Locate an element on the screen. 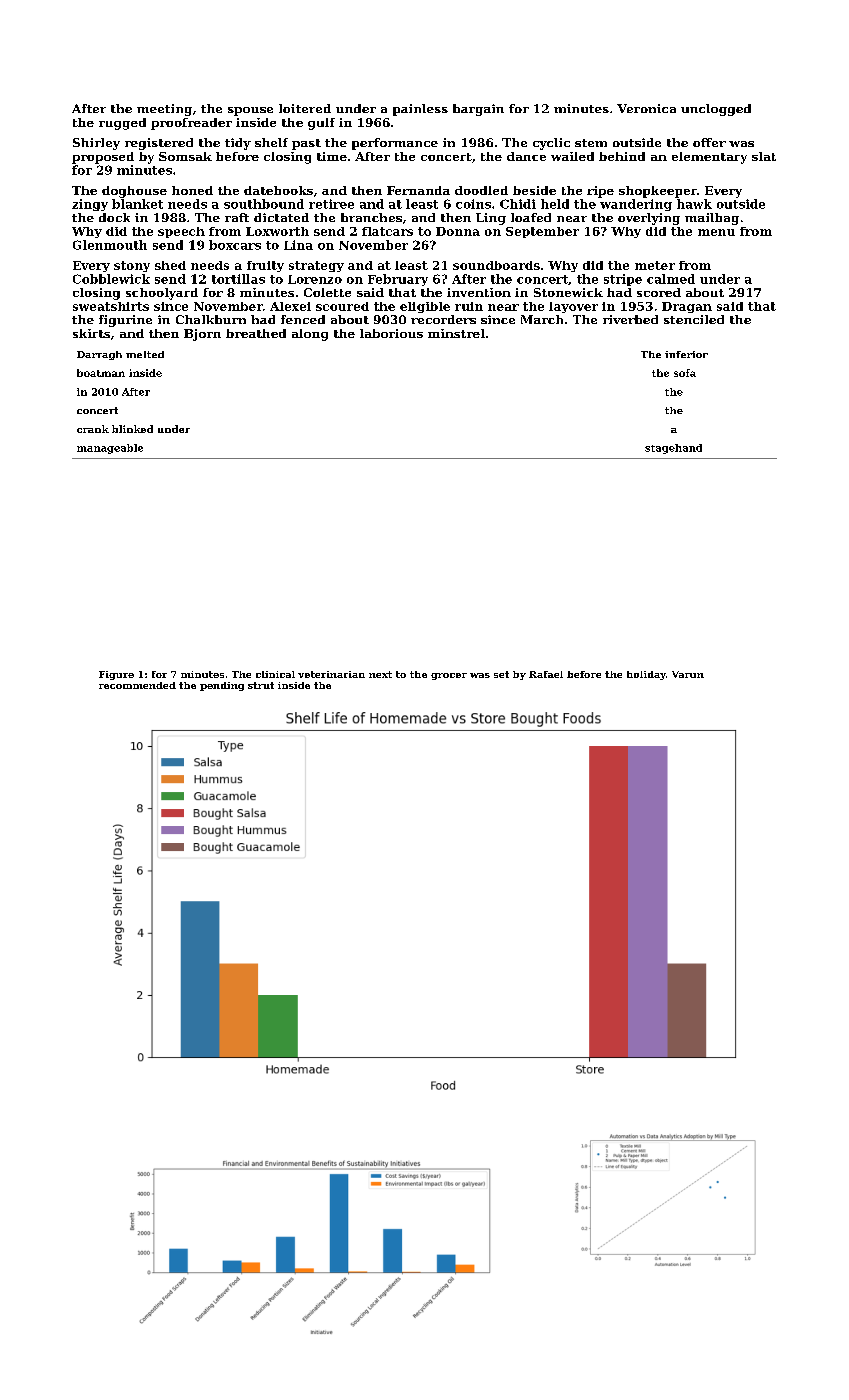 The image size is (849, 1400). ruin is located at coordinates (469, 306).
